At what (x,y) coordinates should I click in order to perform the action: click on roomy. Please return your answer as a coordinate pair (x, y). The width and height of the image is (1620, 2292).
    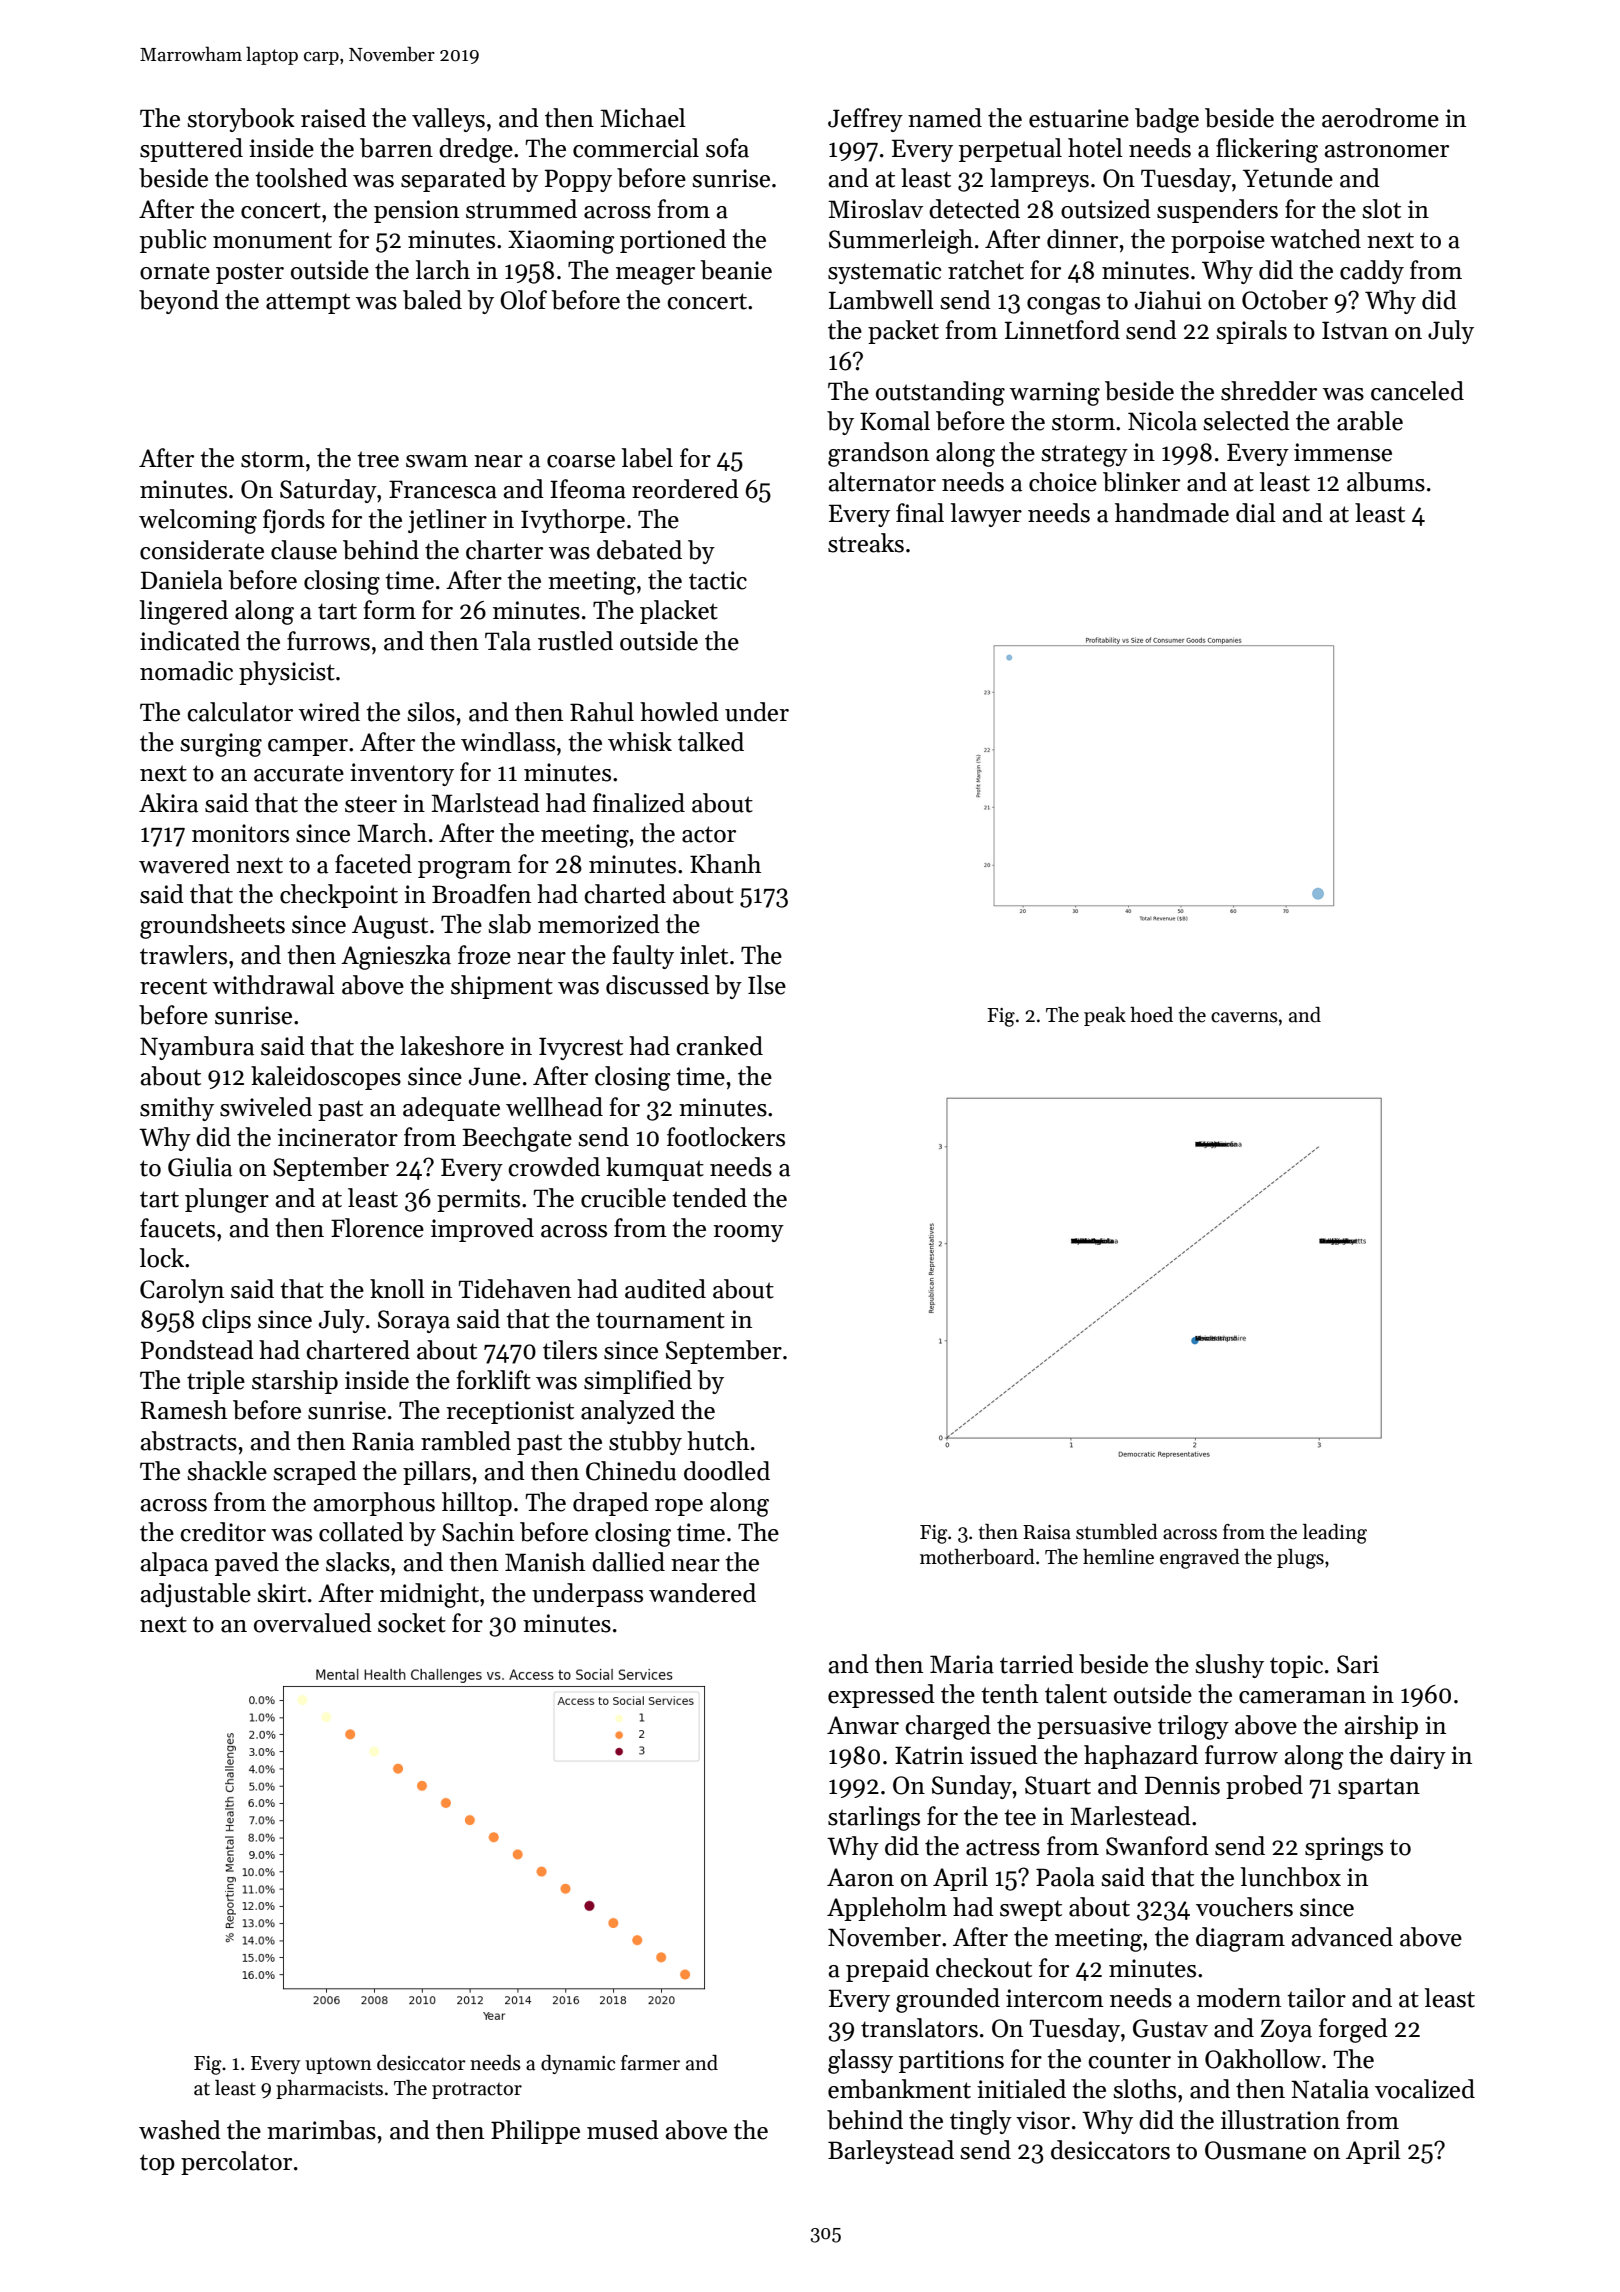
    Looking at the image, I should click on (748, 1233).
